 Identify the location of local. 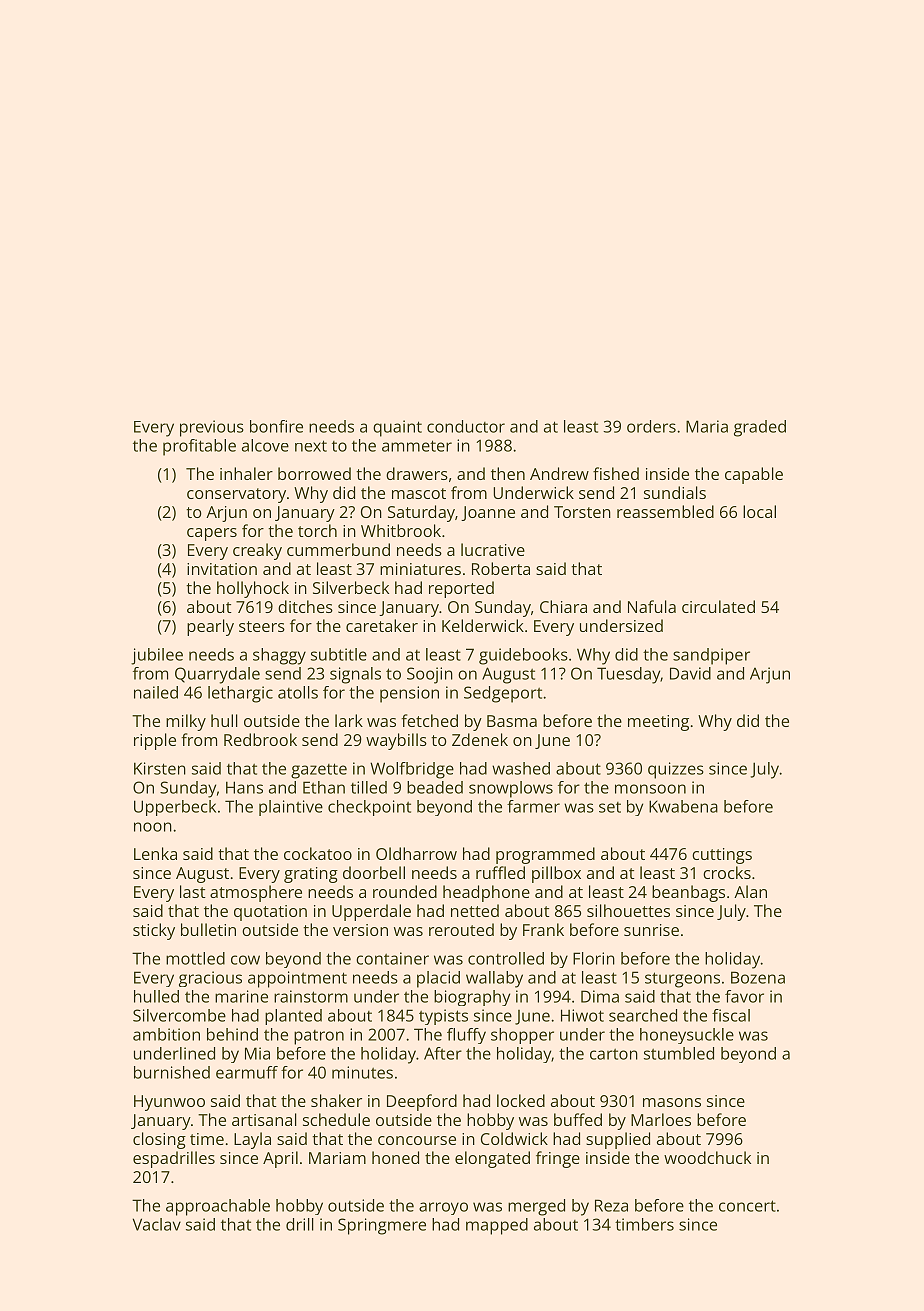
(759, 511).
